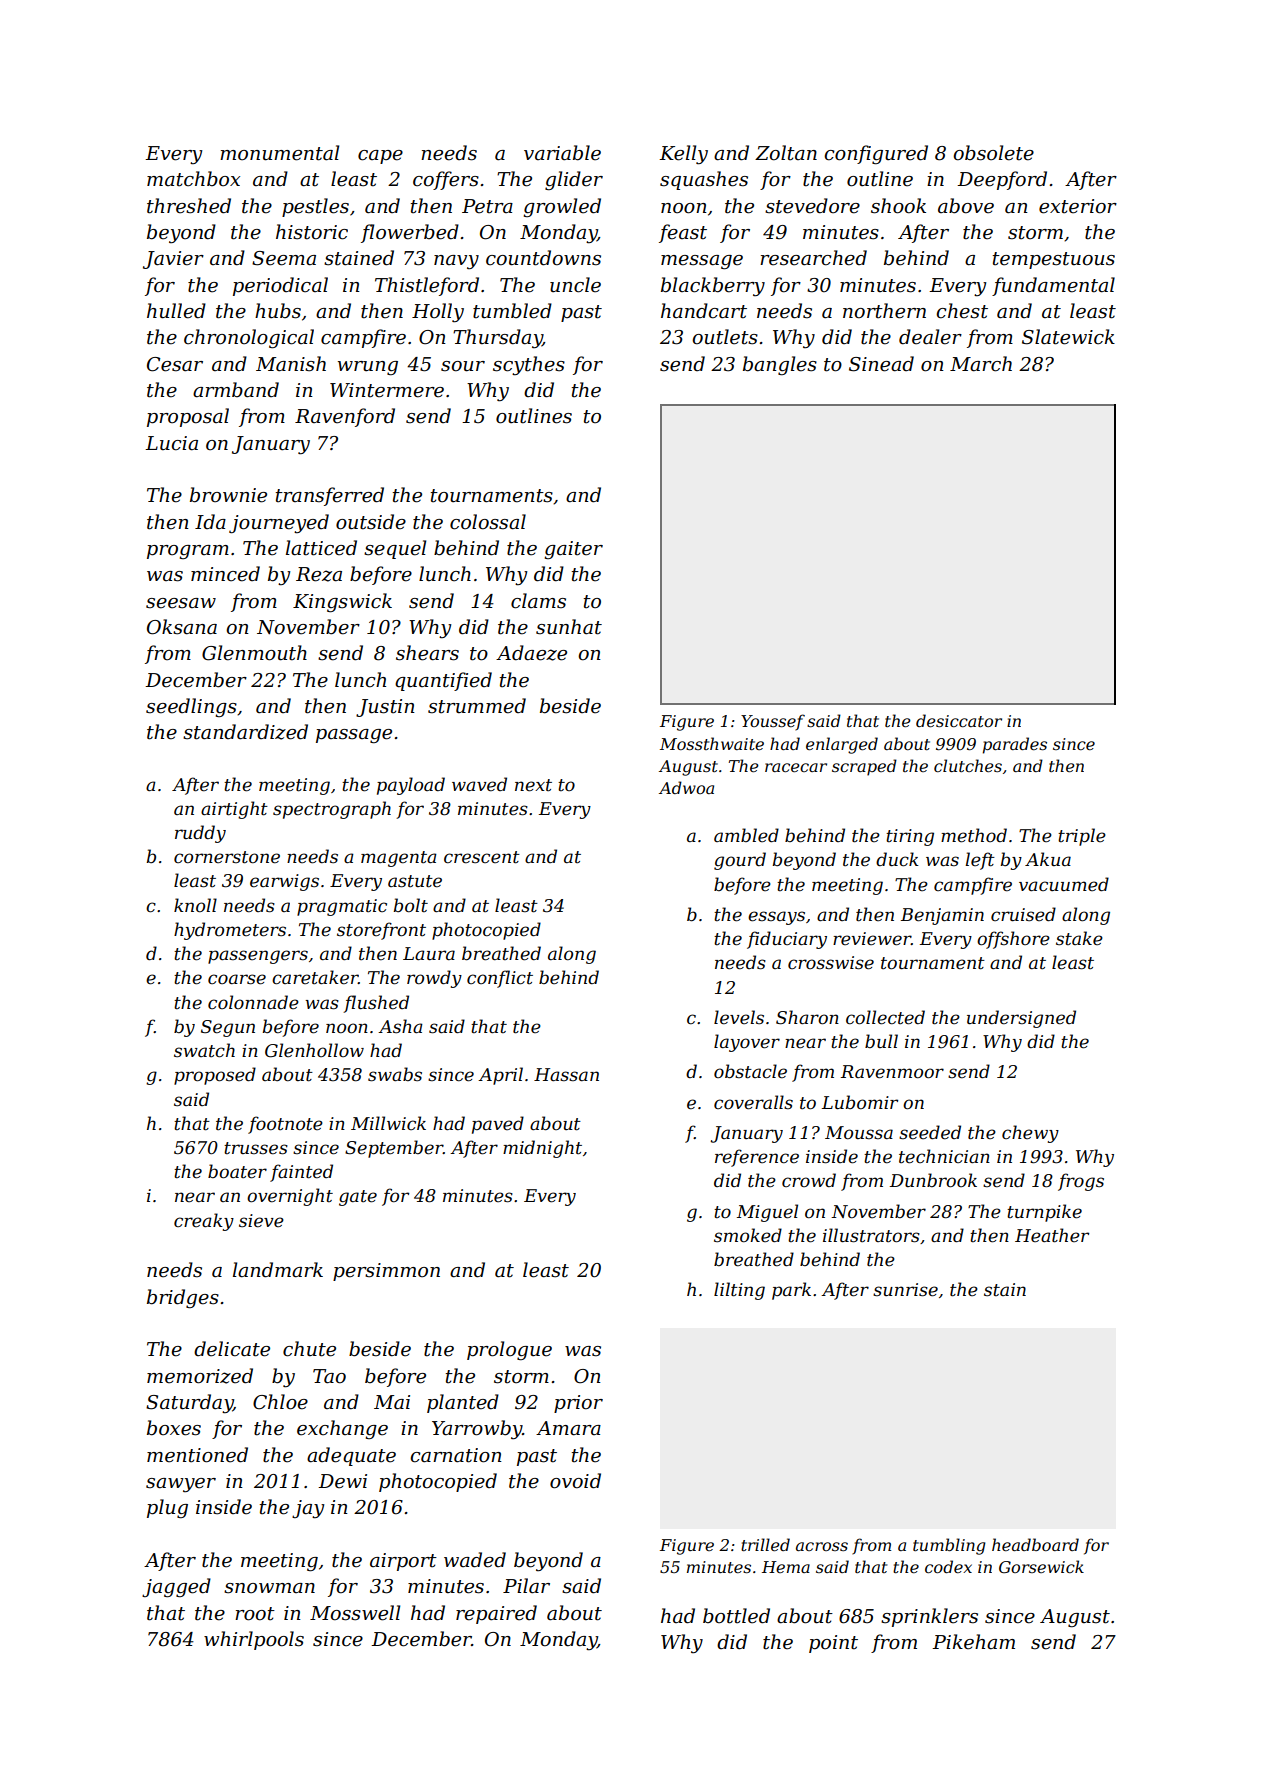 This screenshot has height=1785, width=1262. What do you see at coordinates (898, 206) in the screenshot?
I see `shook` at bounding box center [898, 206].
